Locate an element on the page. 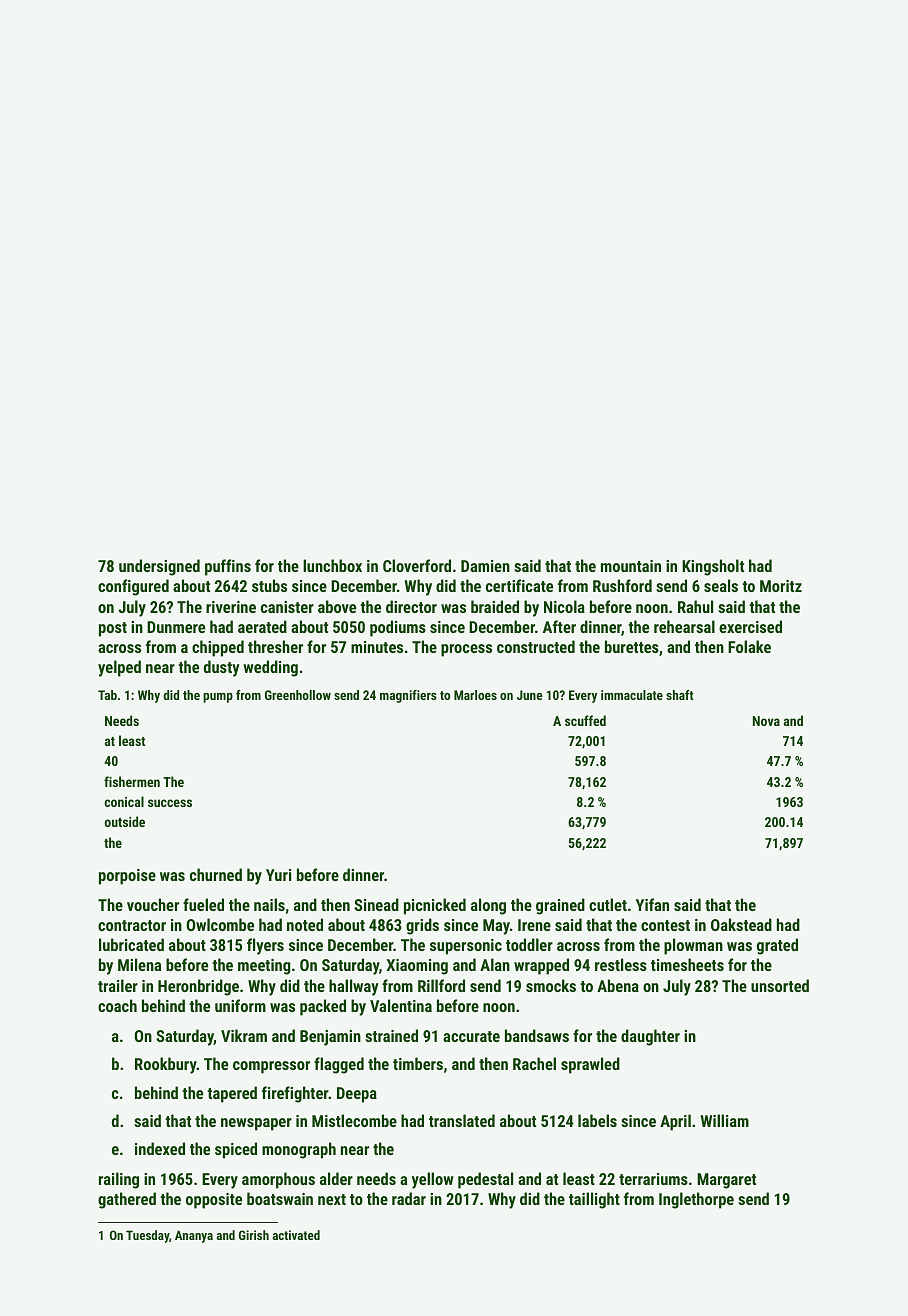 Image resolution: width=908 pixels, height=1316 pixels. shaft is located at coordinates (680, 695).
